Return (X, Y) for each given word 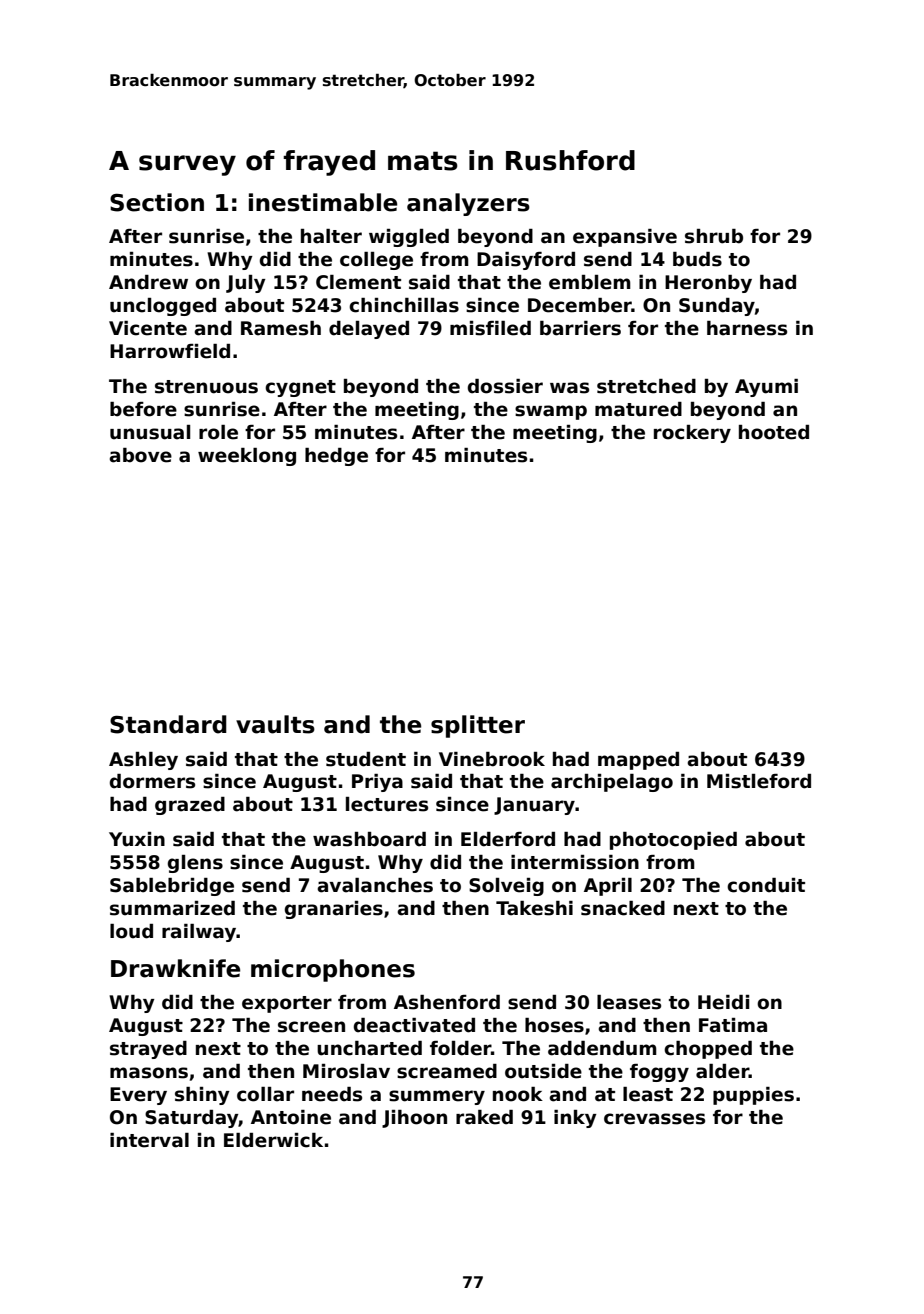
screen (311, 1027)
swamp (551, 412)
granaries (334, 910)
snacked (623, 908)
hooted (774, 432)
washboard (369, 839)
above (140, 455)
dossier (505, 386)
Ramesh (281, 328)
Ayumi (766, 388)
